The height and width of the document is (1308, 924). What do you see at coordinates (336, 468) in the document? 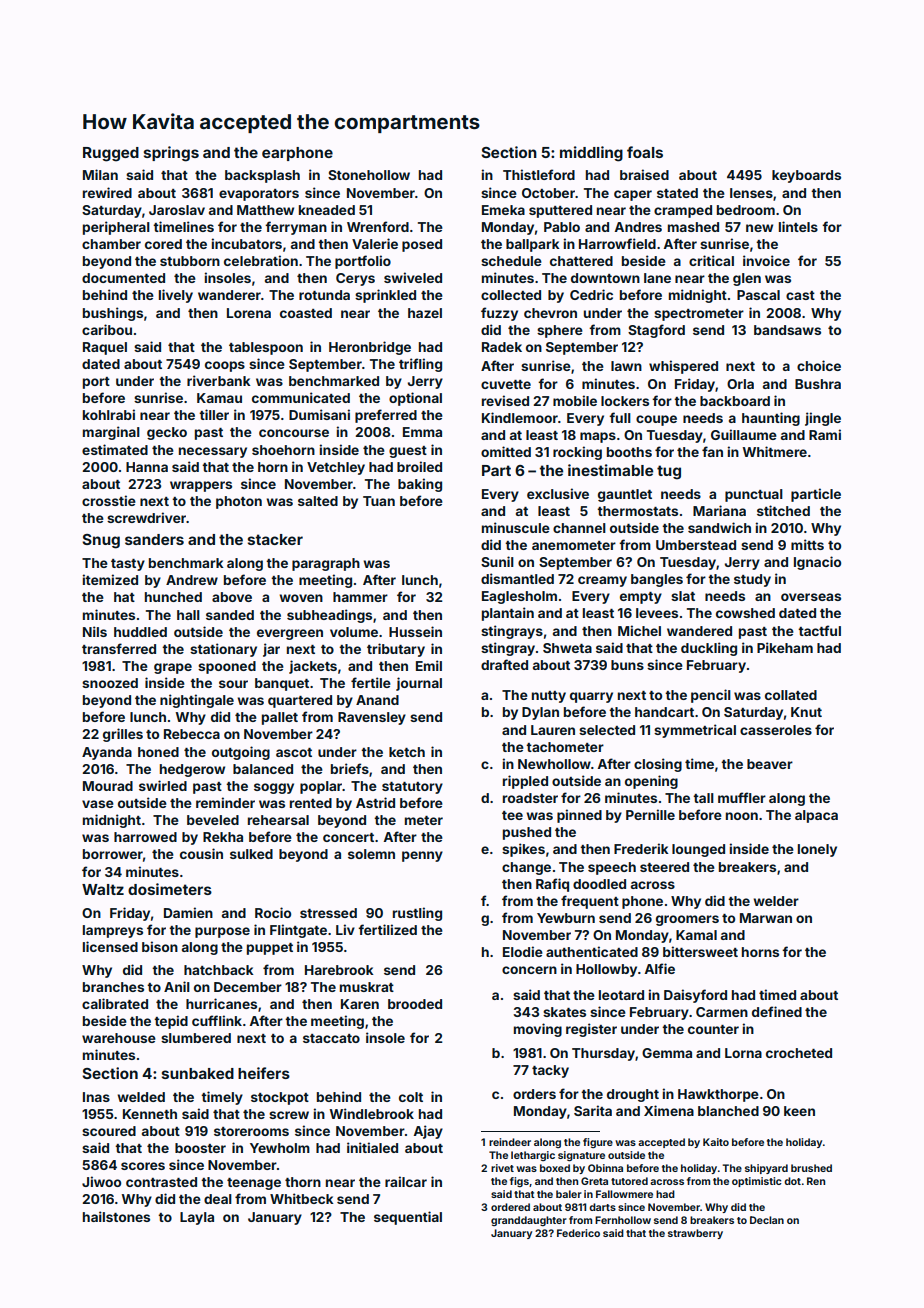
I see `Vetchley` at bounding box center [336, 468].
